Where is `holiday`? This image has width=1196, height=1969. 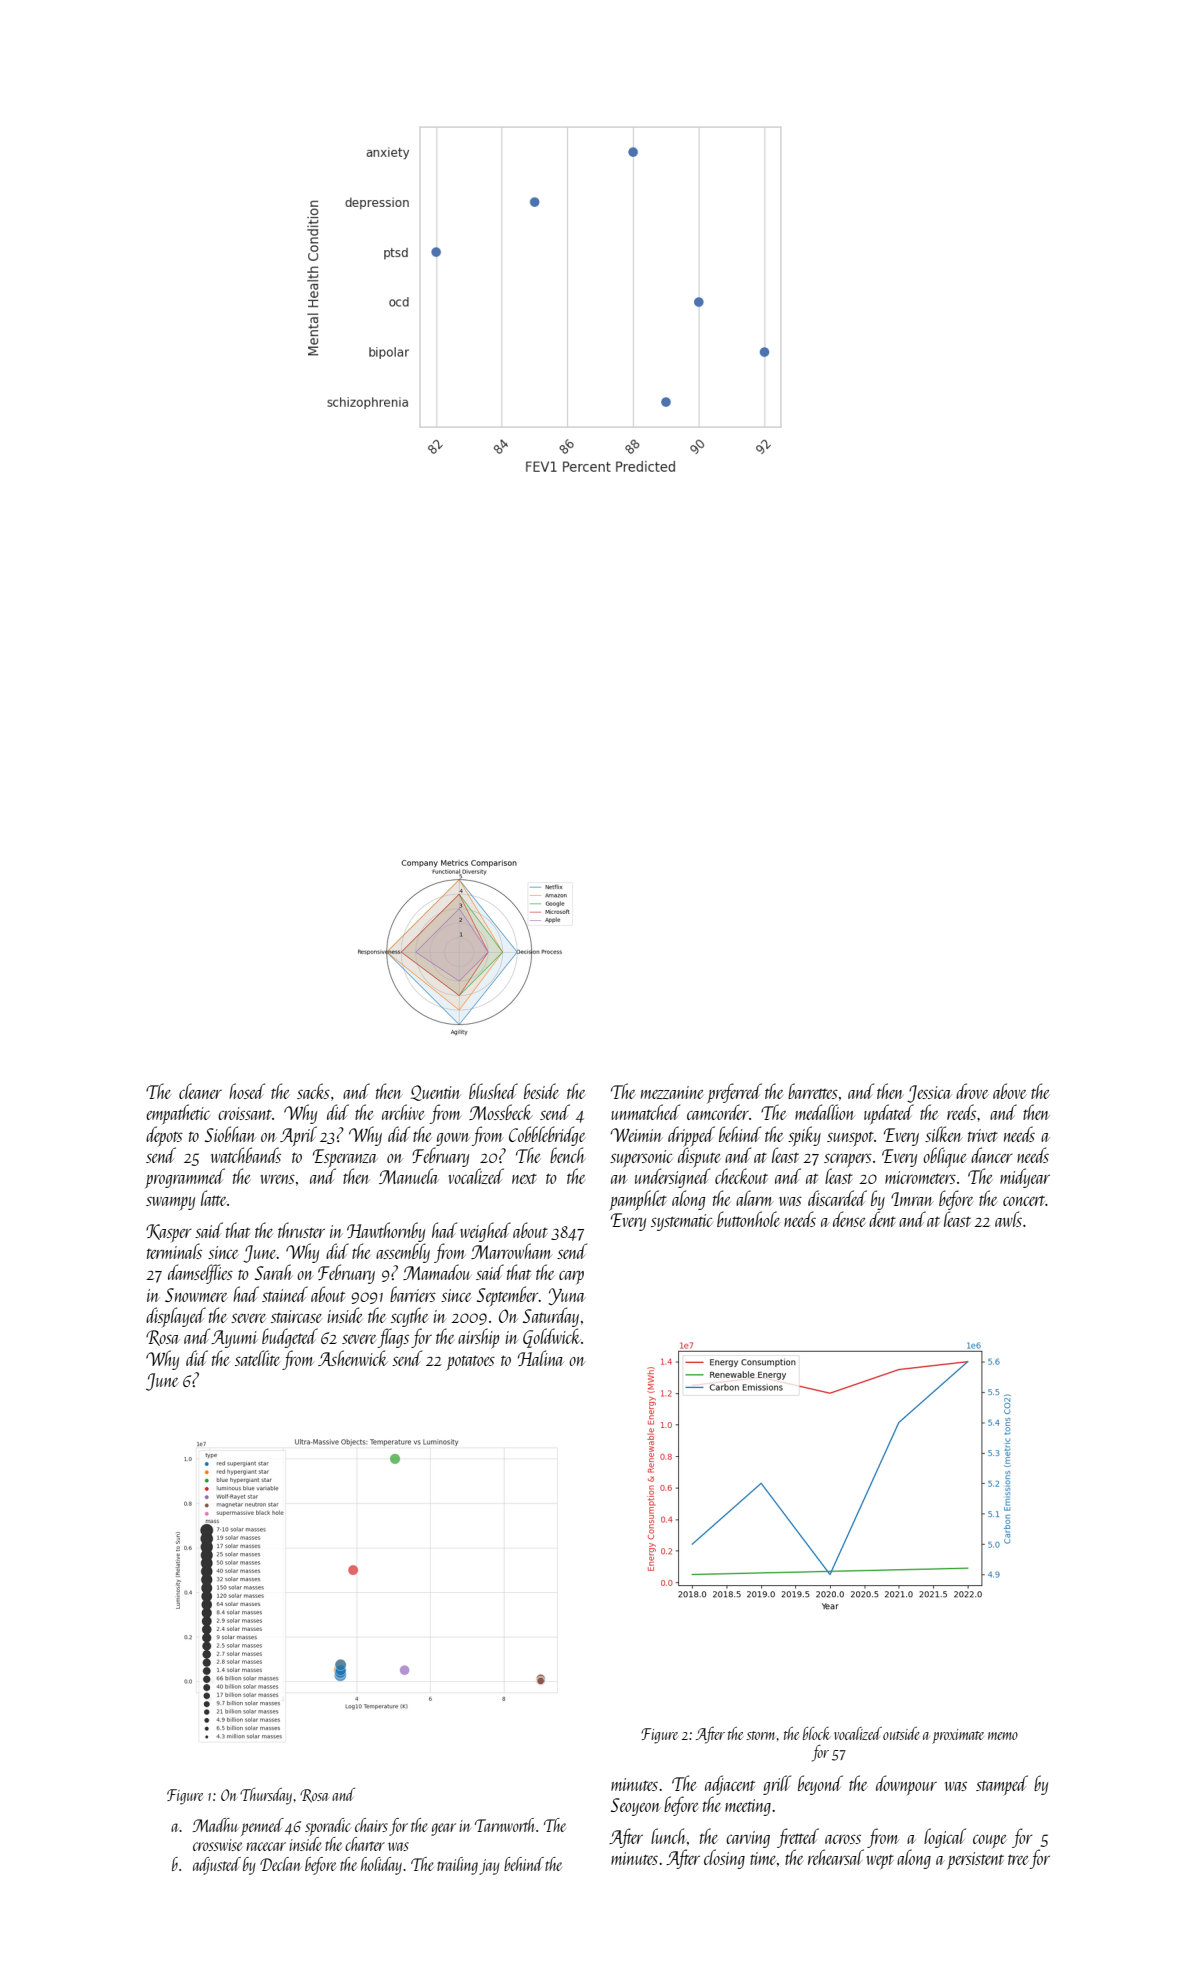 holiday is located at coordinates (381, 1866).
